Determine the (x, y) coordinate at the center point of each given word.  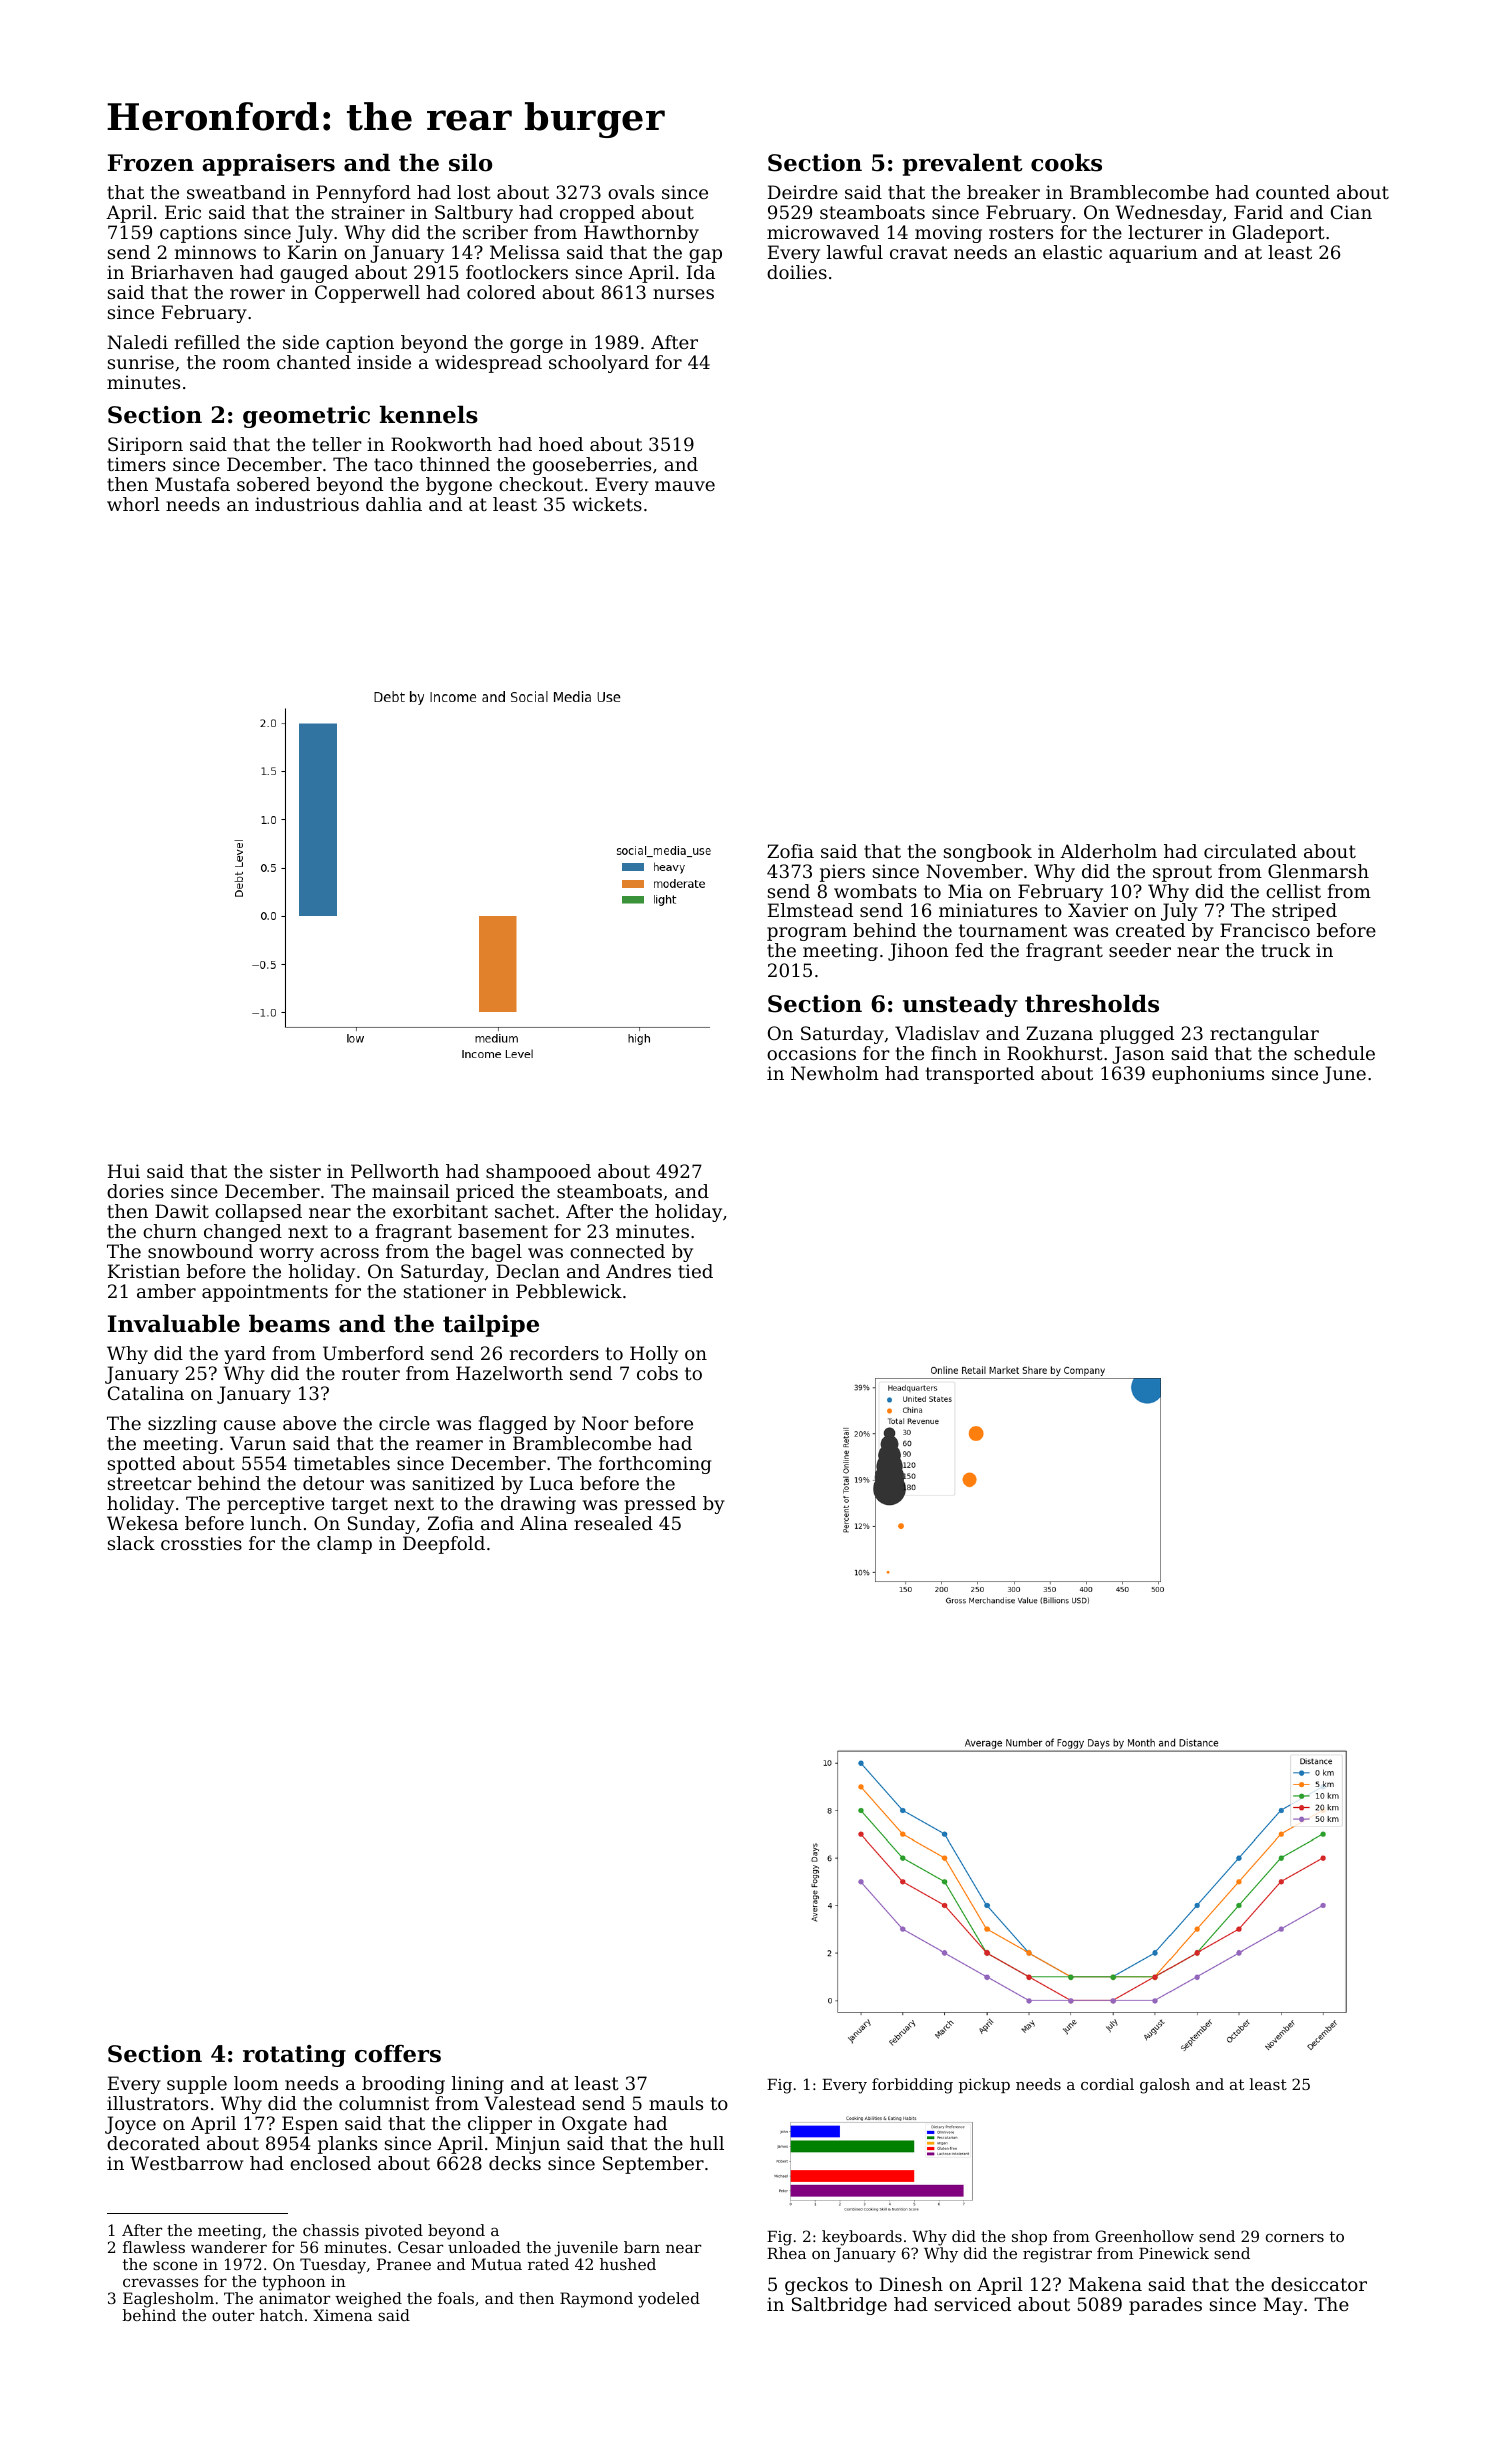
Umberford (373, 1353)
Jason (1138, 1055)
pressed (660, 1505)
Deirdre (803, 192)
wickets (607, 504)
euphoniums (1208, 1075)
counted (1293, 192)
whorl (133, 504)
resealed (613, 1523)
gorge (536, 346)
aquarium (1153, 254)
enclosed (330, 2163)
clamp (344, 1545)
